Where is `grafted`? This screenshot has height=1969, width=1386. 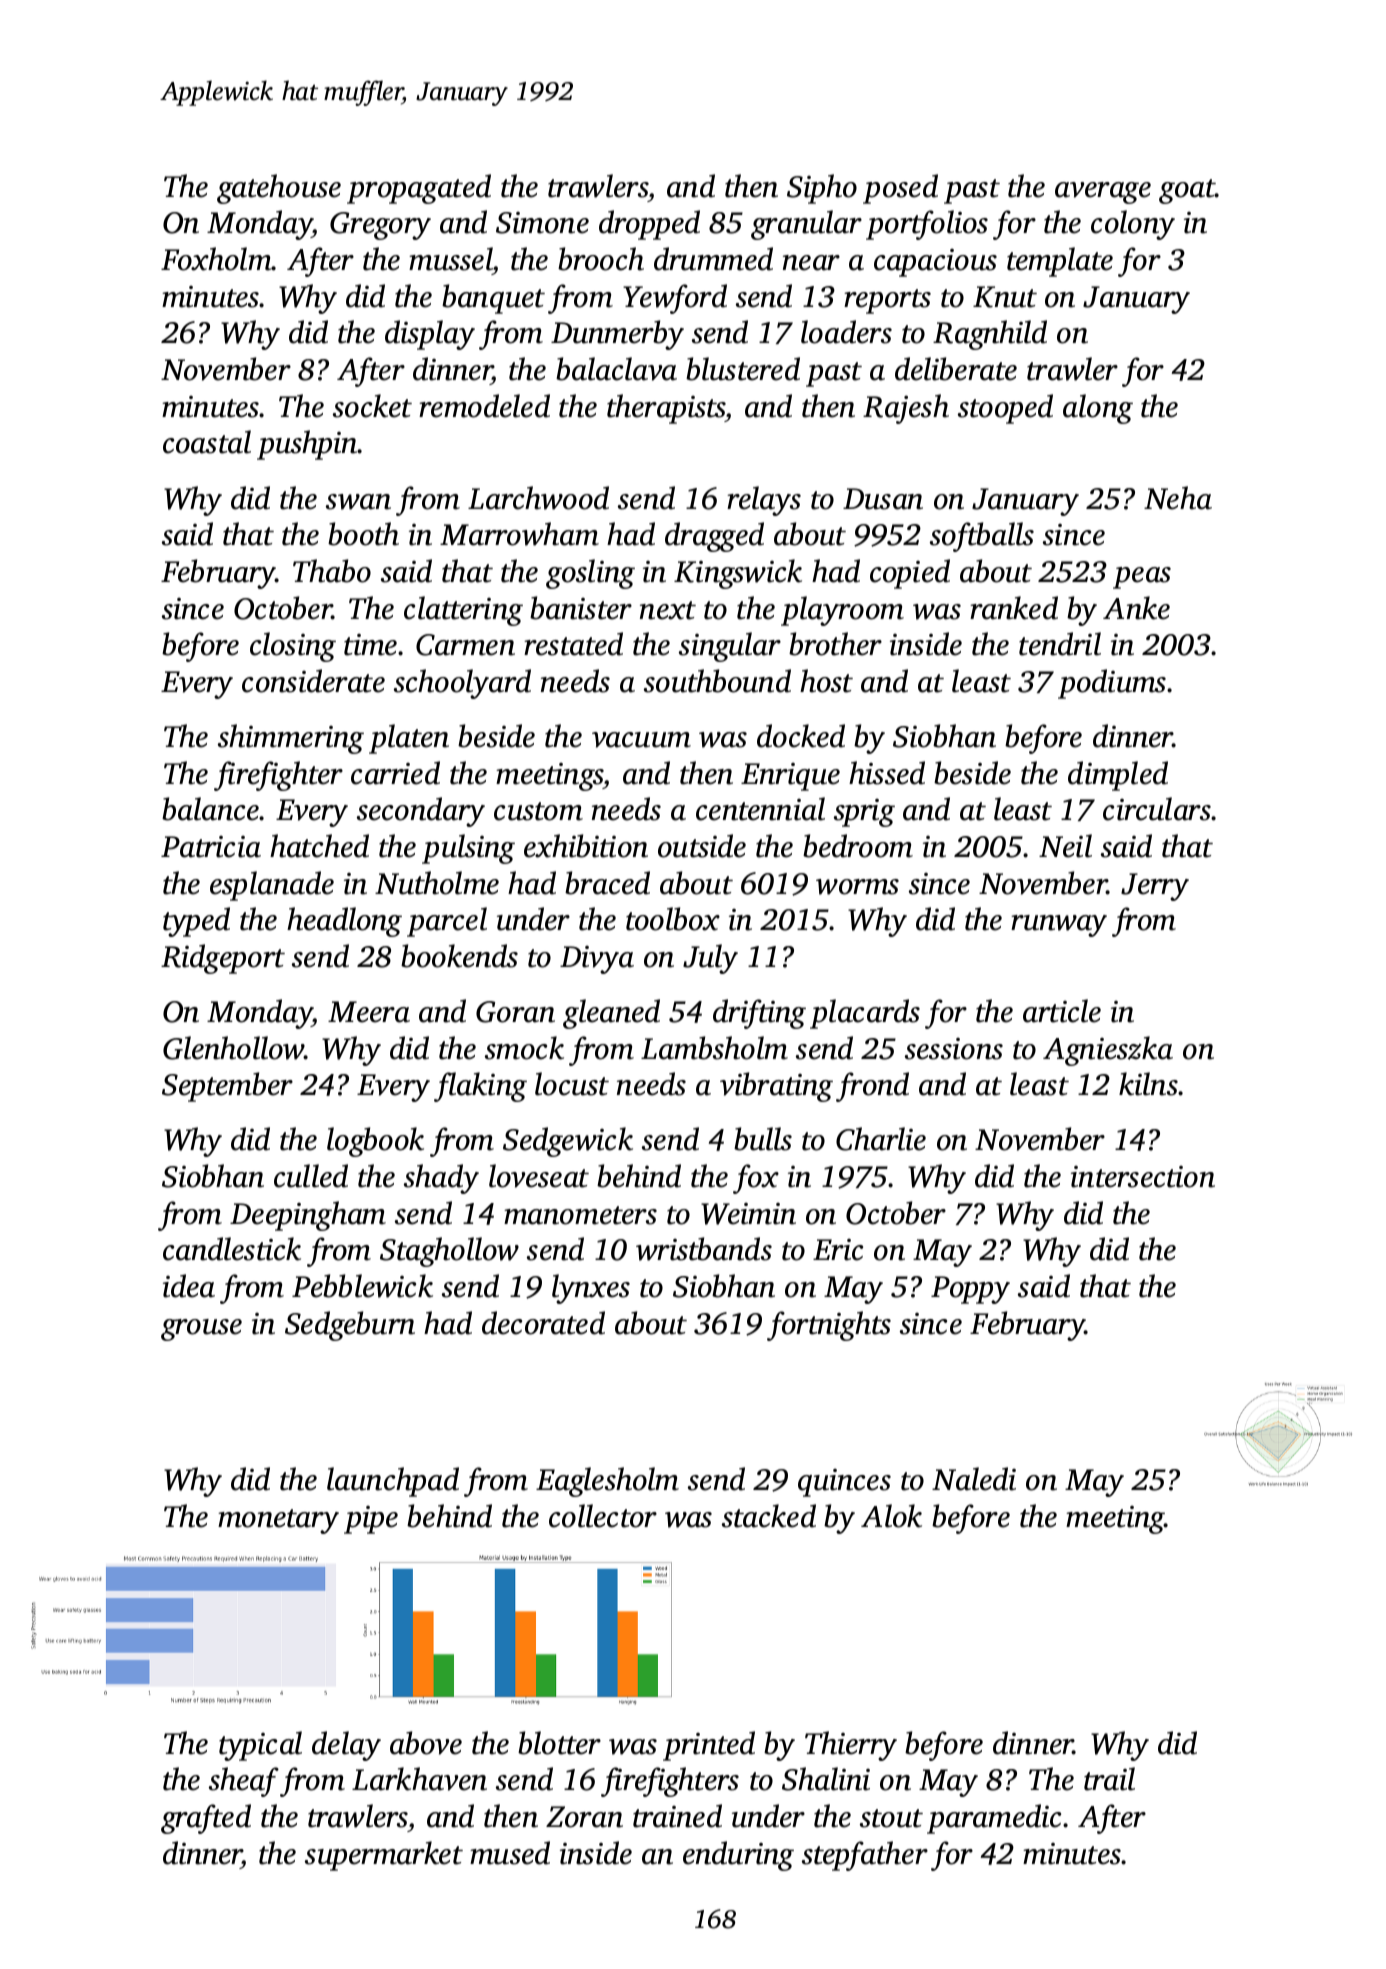
grafted is located at coordinates (206, 1819).
